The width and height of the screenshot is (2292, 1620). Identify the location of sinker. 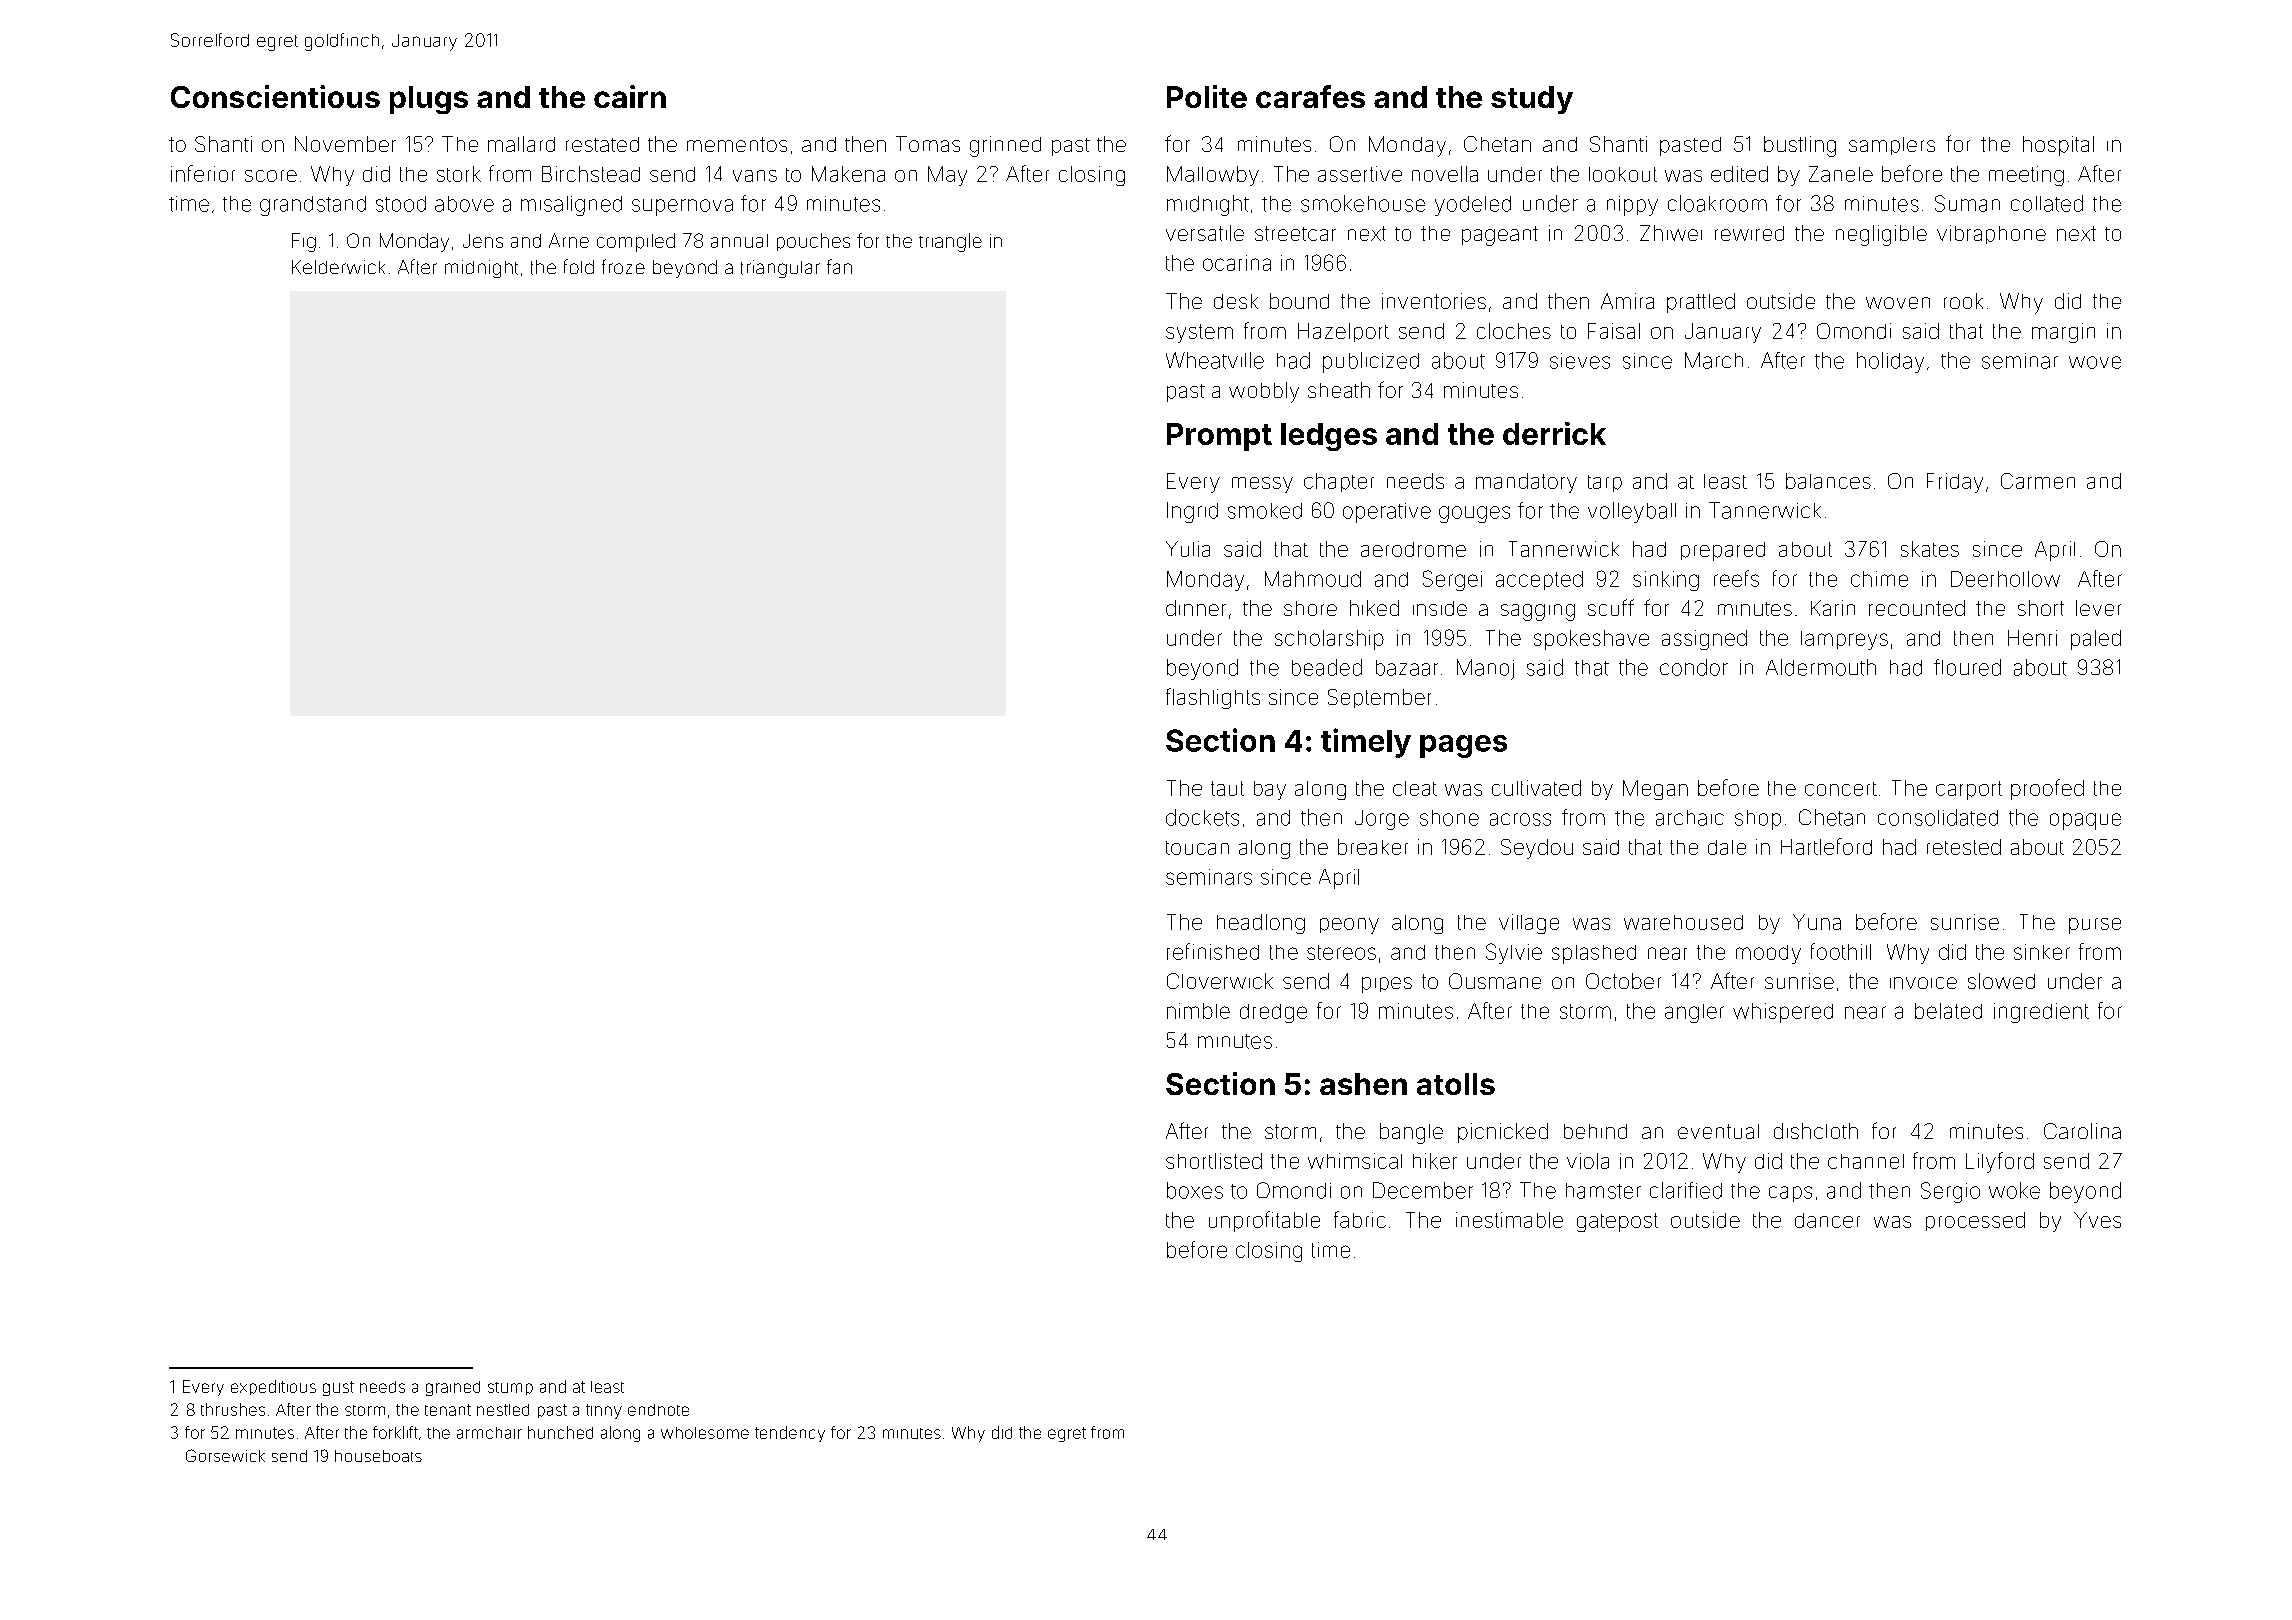
(2042, 952).
